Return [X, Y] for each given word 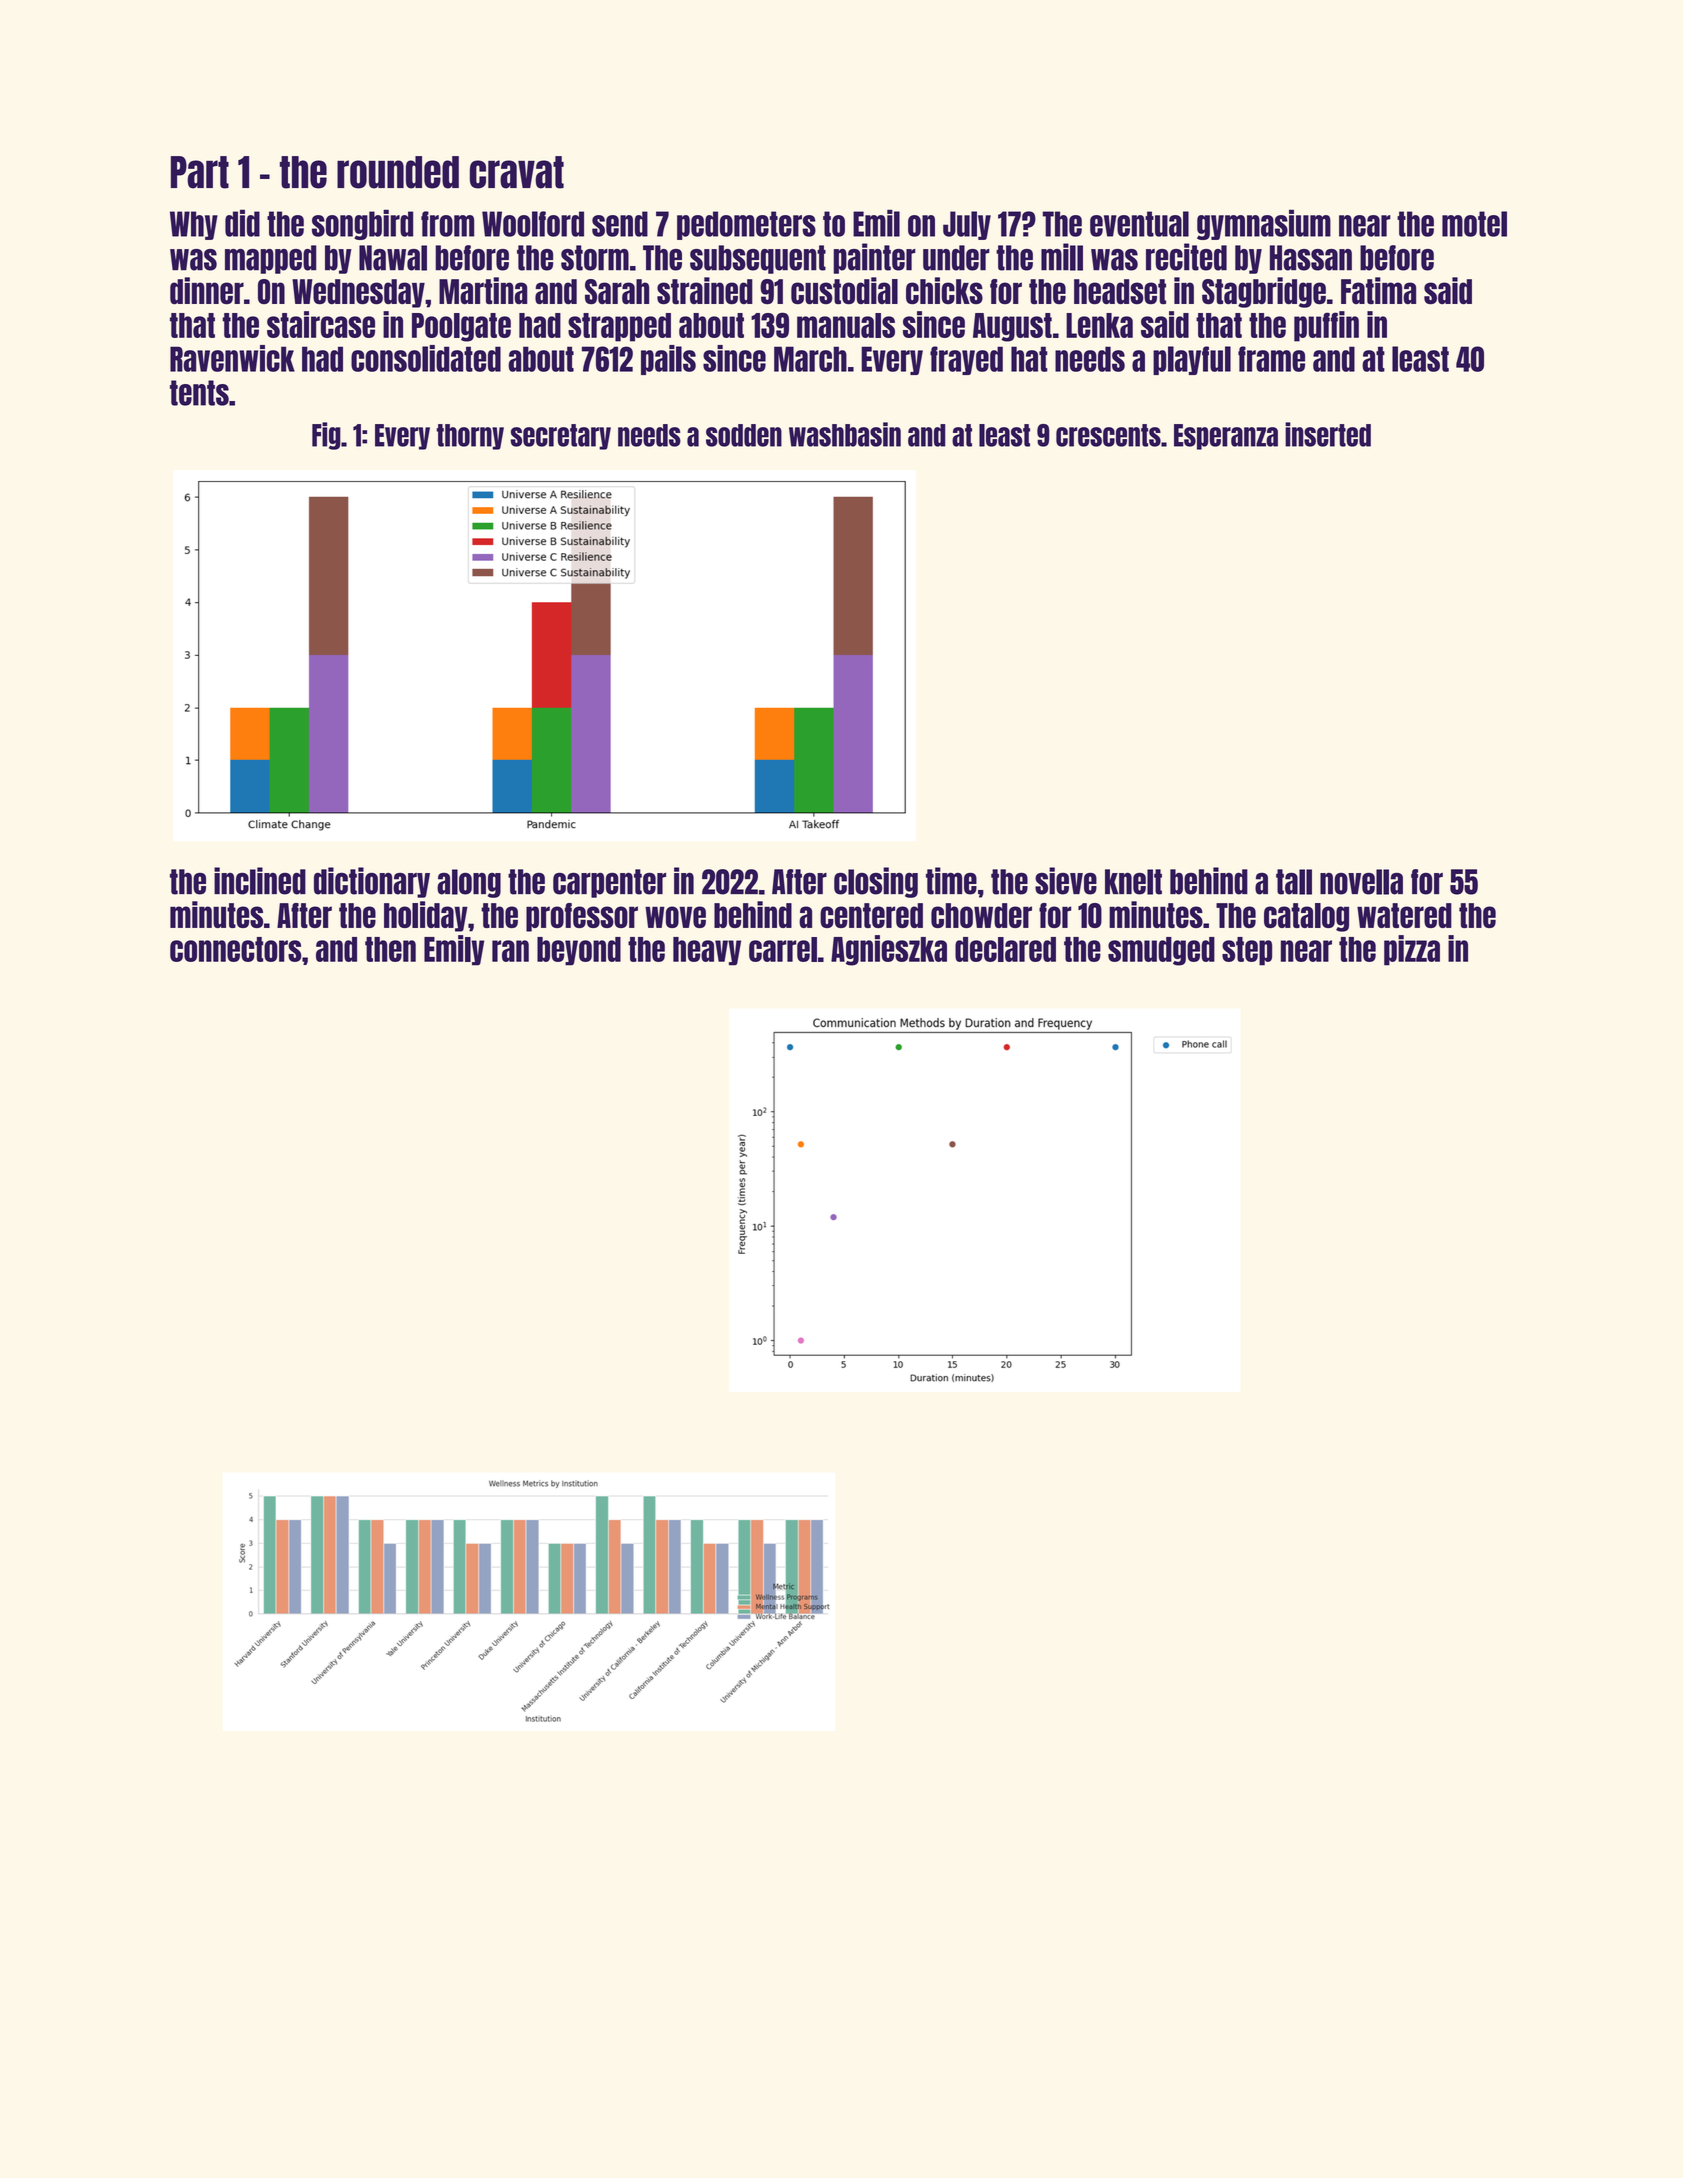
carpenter [609, 883]
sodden [744, 435]
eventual [1139, 224]
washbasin [845, 434]
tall [1294, 882]
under [956, 258]
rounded [398, 172]
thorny [470, 437]
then [390, 949]
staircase [321, 324]
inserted [1328, 434]
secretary [560, 437]
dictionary [372, 882]
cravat [517, 172]
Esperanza [1226, 437]
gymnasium [1264, 224]
